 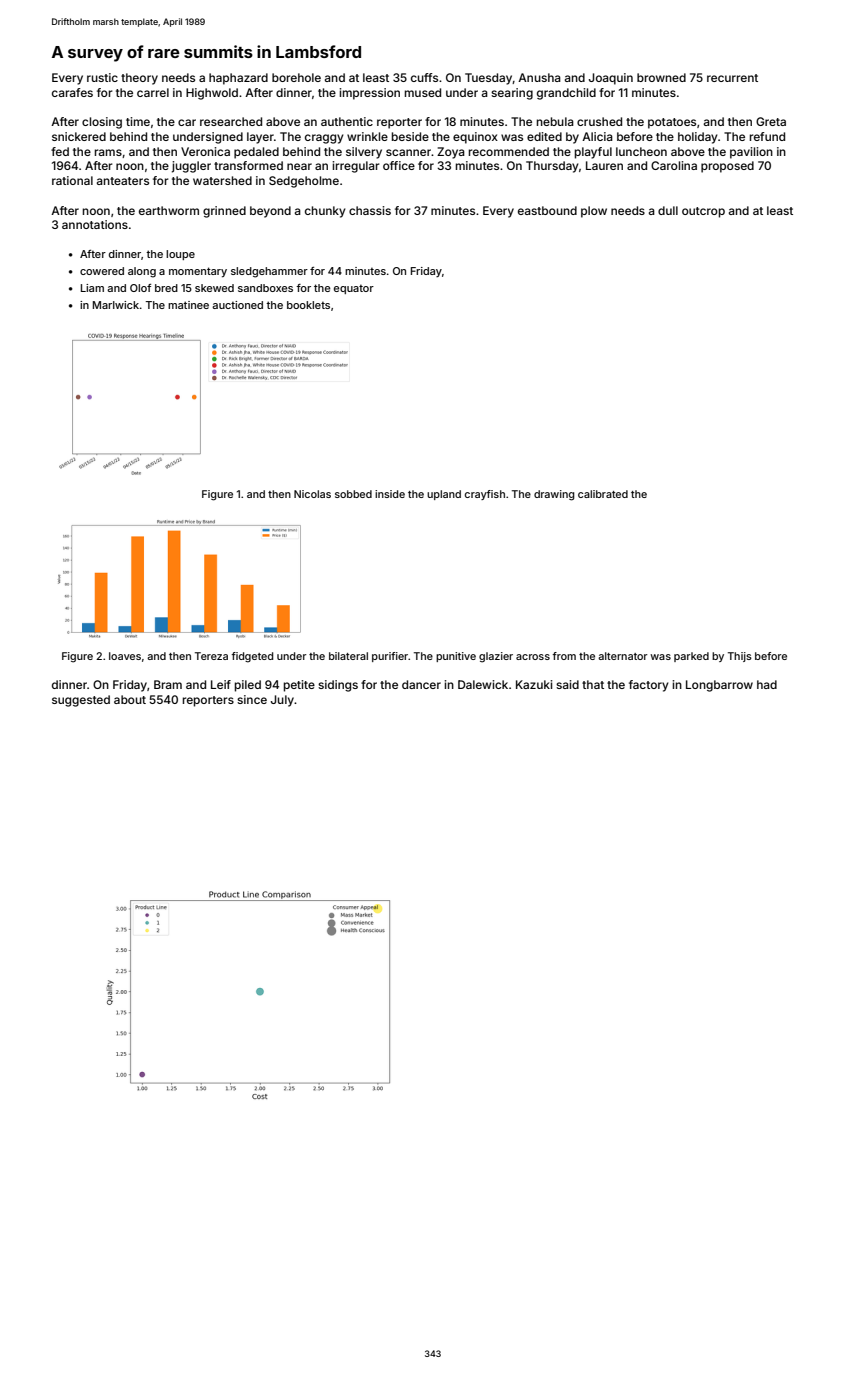 What do you see at coordinates (732, 78) in the page?
I see `recurrent` at bounding box center [732, 78].
